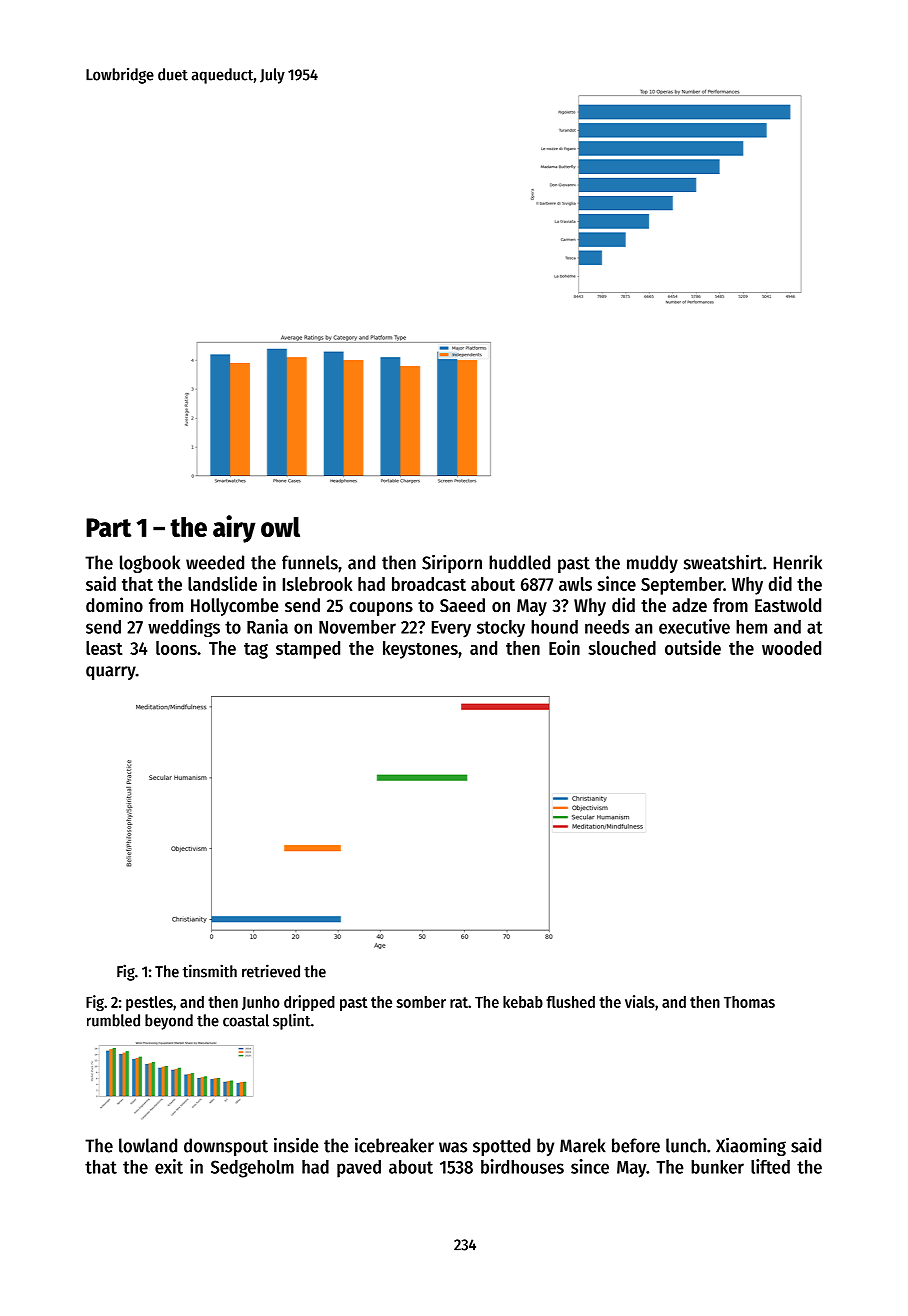 This screenshot has width=908, height=1316. I want to click on Islebrook, so click(317, 584).
